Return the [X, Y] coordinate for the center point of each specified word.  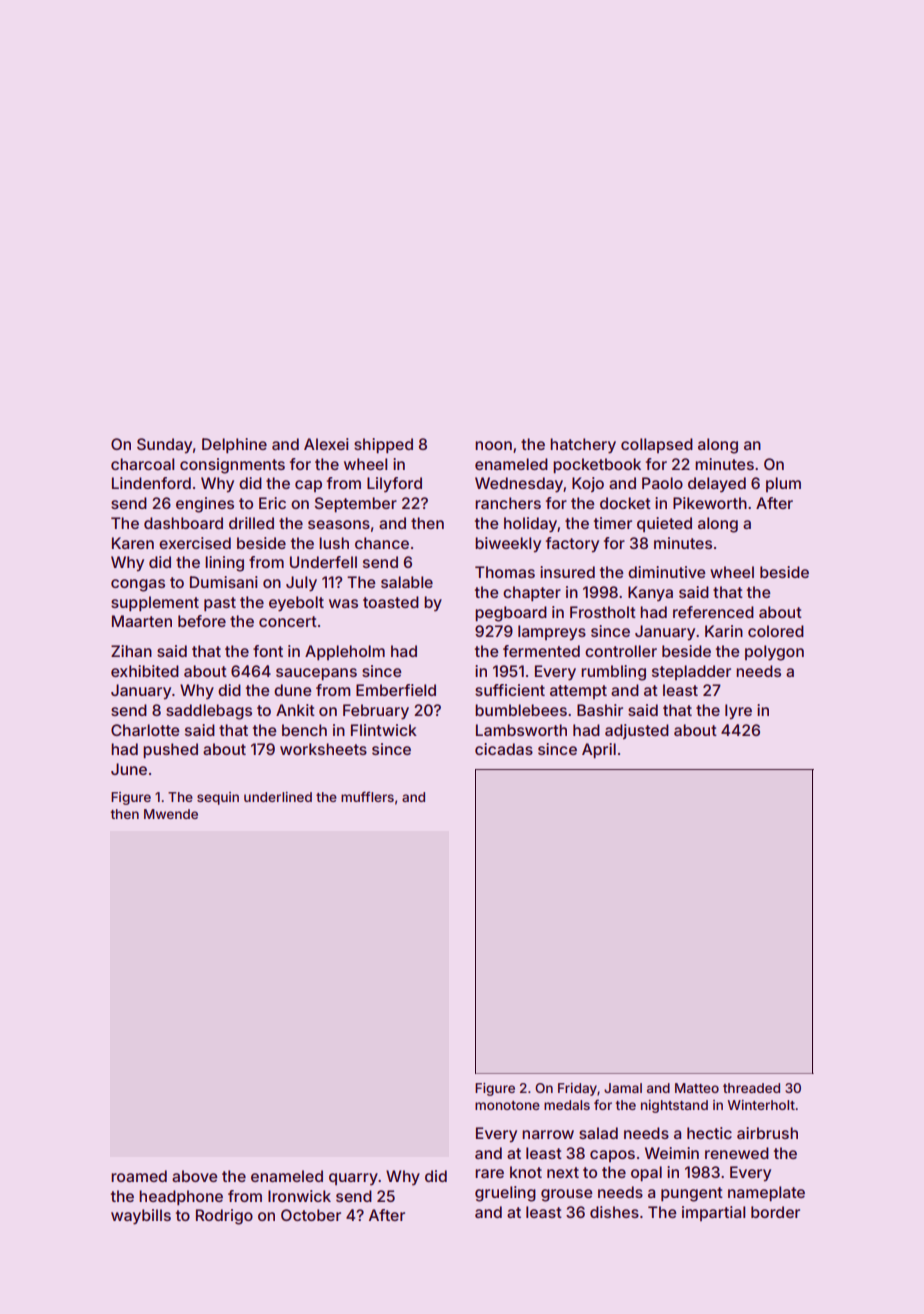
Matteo [697, 1088]
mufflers [367, 796]
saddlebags [209, 712]
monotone [507, 1105]
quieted [664, 524]
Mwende [171, 814]
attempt [578, 692]
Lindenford [151, 483]
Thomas [505, 572]
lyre [738, 712]
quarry [353, 1179]
